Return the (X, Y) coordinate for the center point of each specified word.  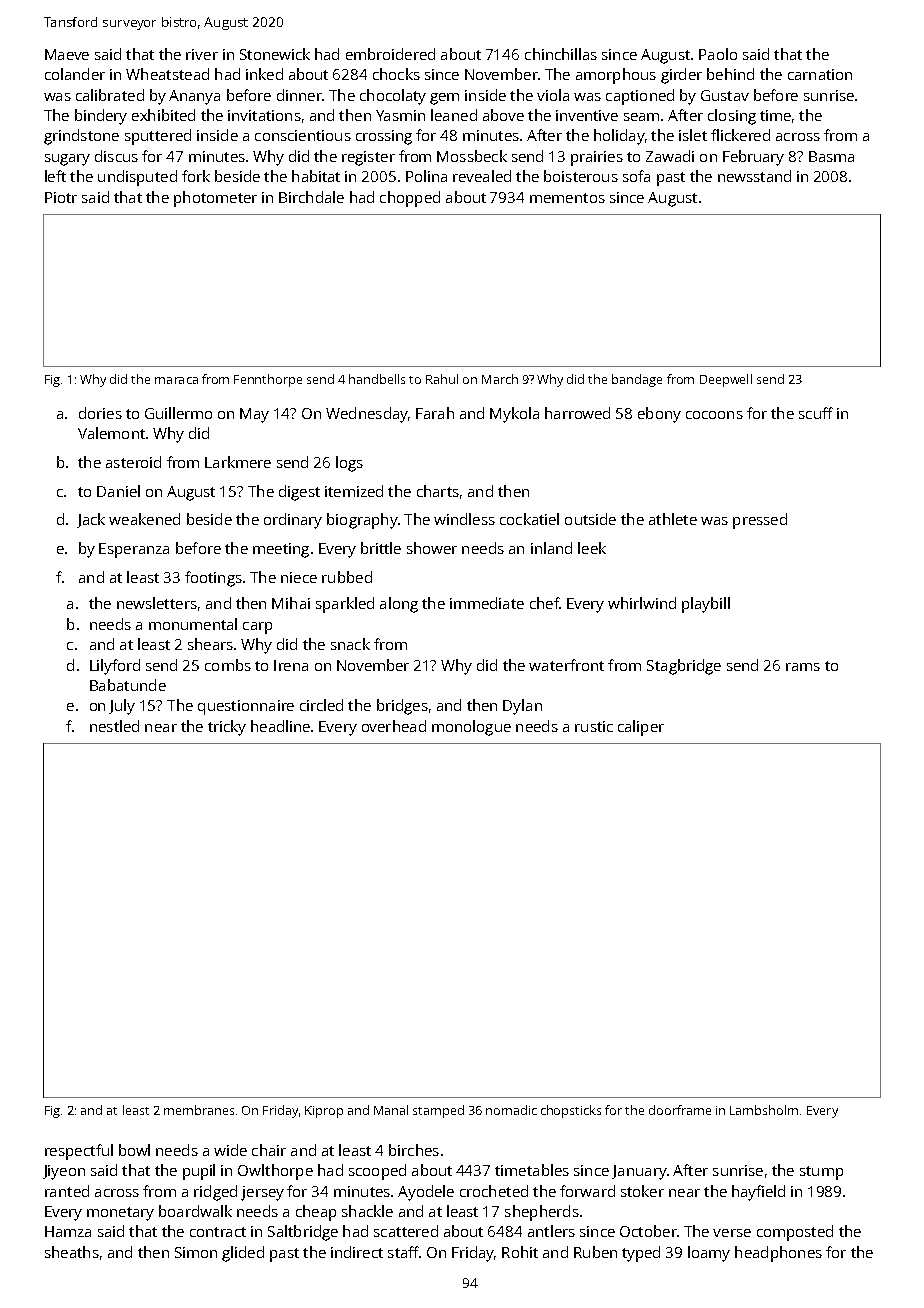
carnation (820, 74)
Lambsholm (764, 1110)
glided (243, 1254)
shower (432, 548)
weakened (144, 519)
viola (553, 95)
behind (730, 74)
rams (803, 667)
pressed (760, 521)
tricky (227, 728)
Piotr (61, 197)
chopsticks (571, 1111)
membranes (199, 1110)
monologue (471, 728)
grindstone (81, 137)
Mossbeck (472, 156)
